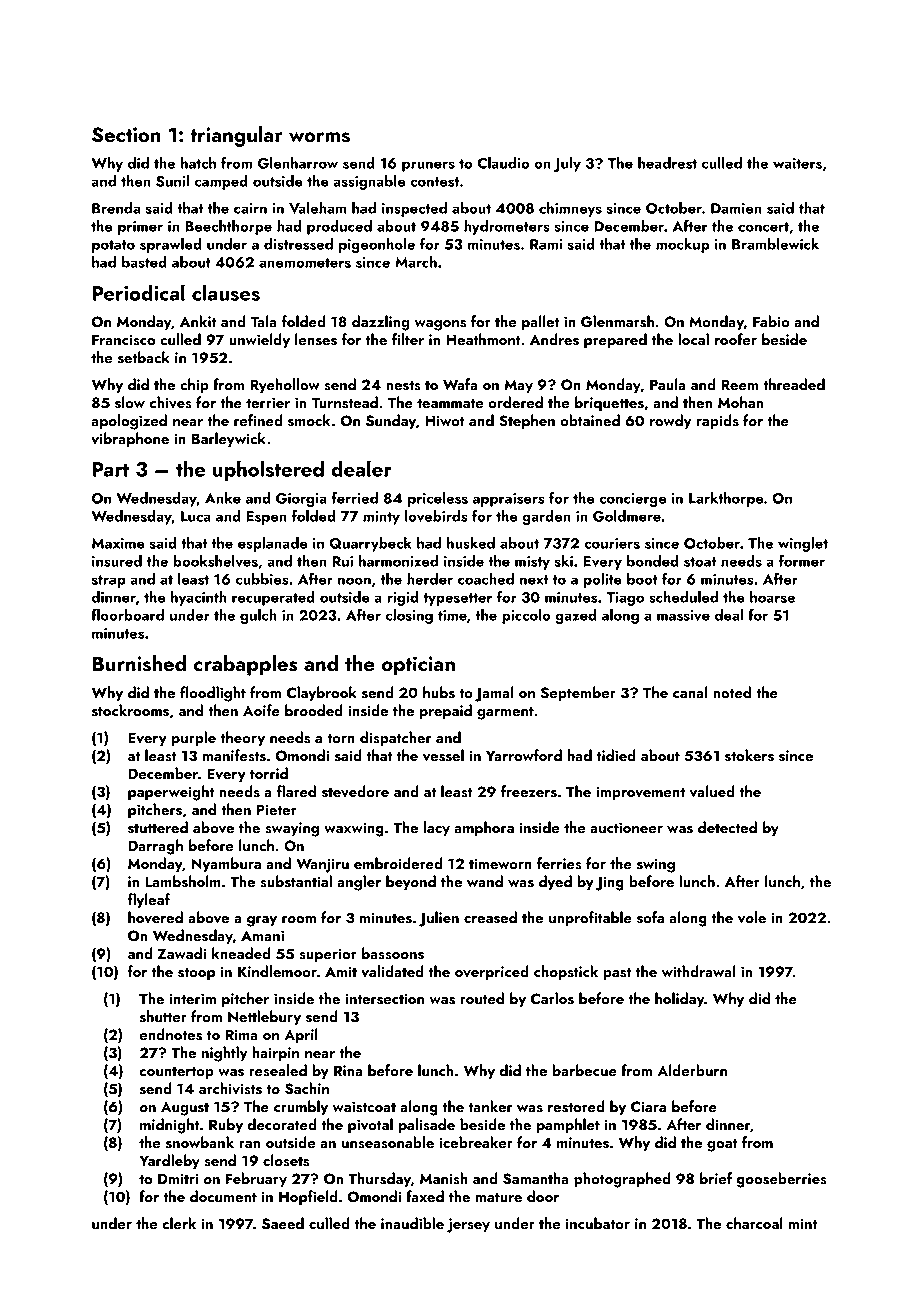 The image size is (924, 1308). I want to click on slow, so click(130, 402).
